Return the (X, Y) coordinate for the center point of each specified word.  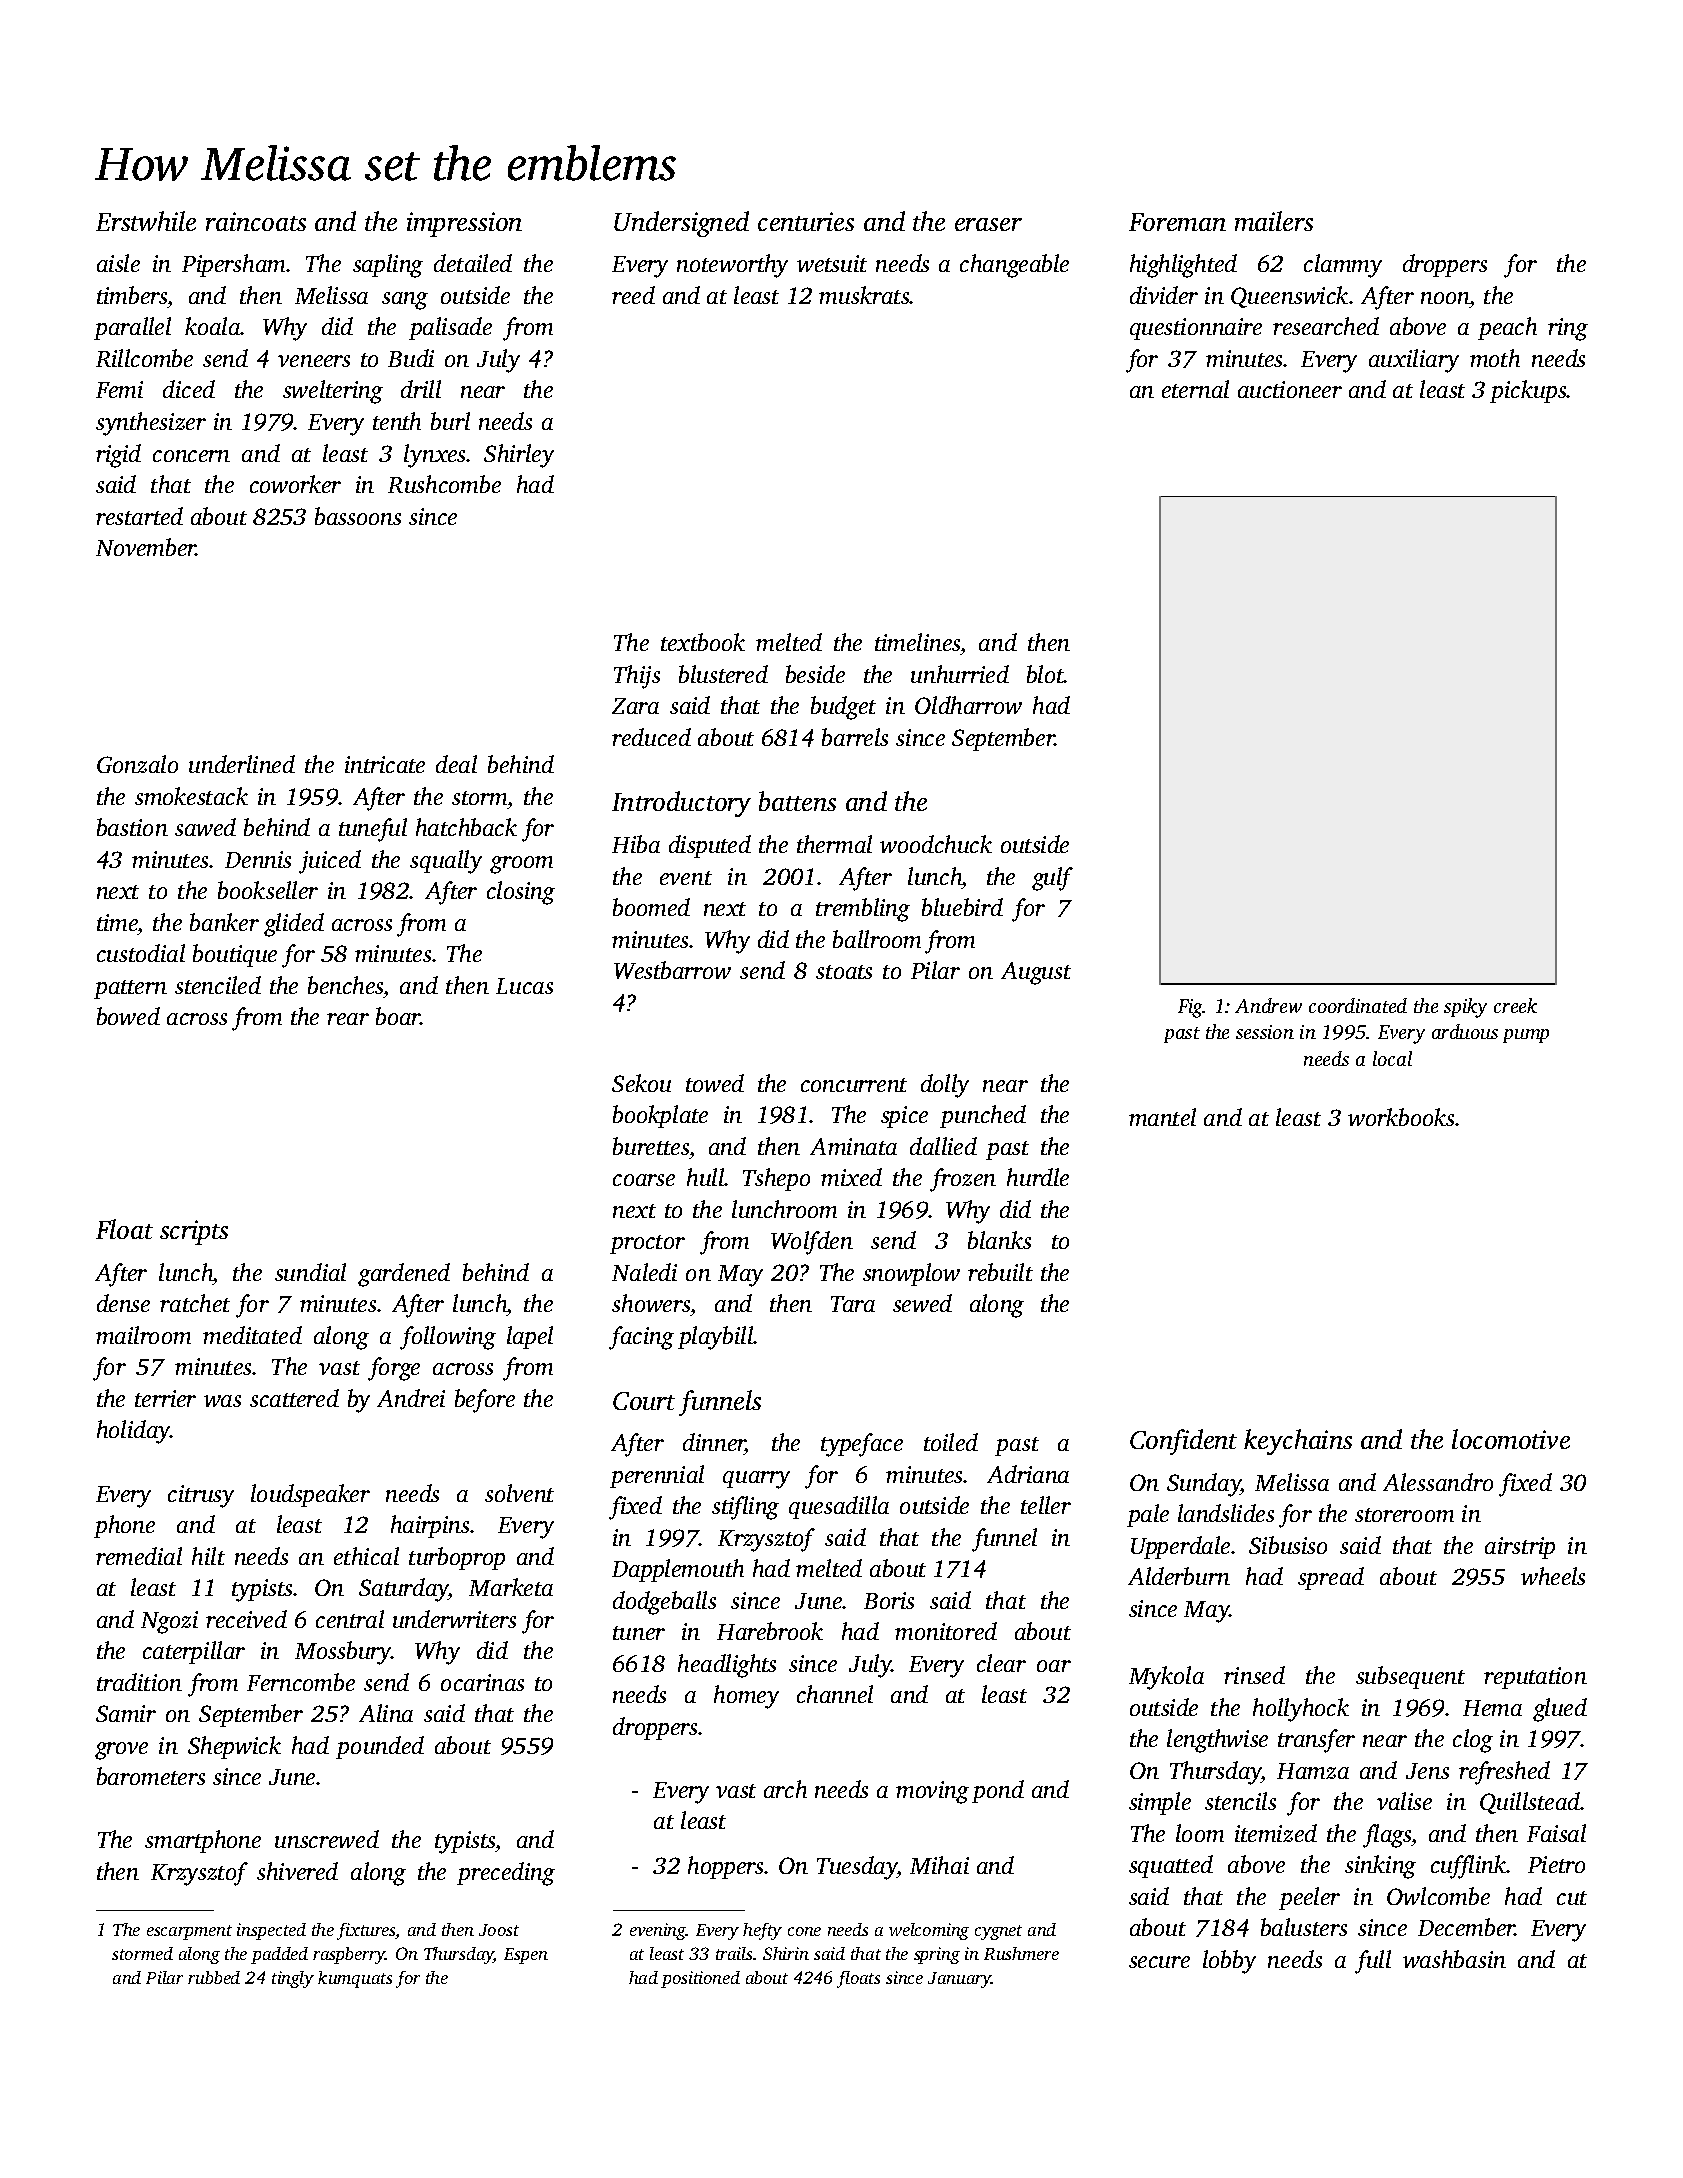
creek (1515, 1005)
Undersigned (681, 224)
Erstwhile (146, 221)
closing (521, 893)
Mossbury (343, 1653)
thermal (834, 844)
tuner (639, 1633)
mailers (1274, 221)
